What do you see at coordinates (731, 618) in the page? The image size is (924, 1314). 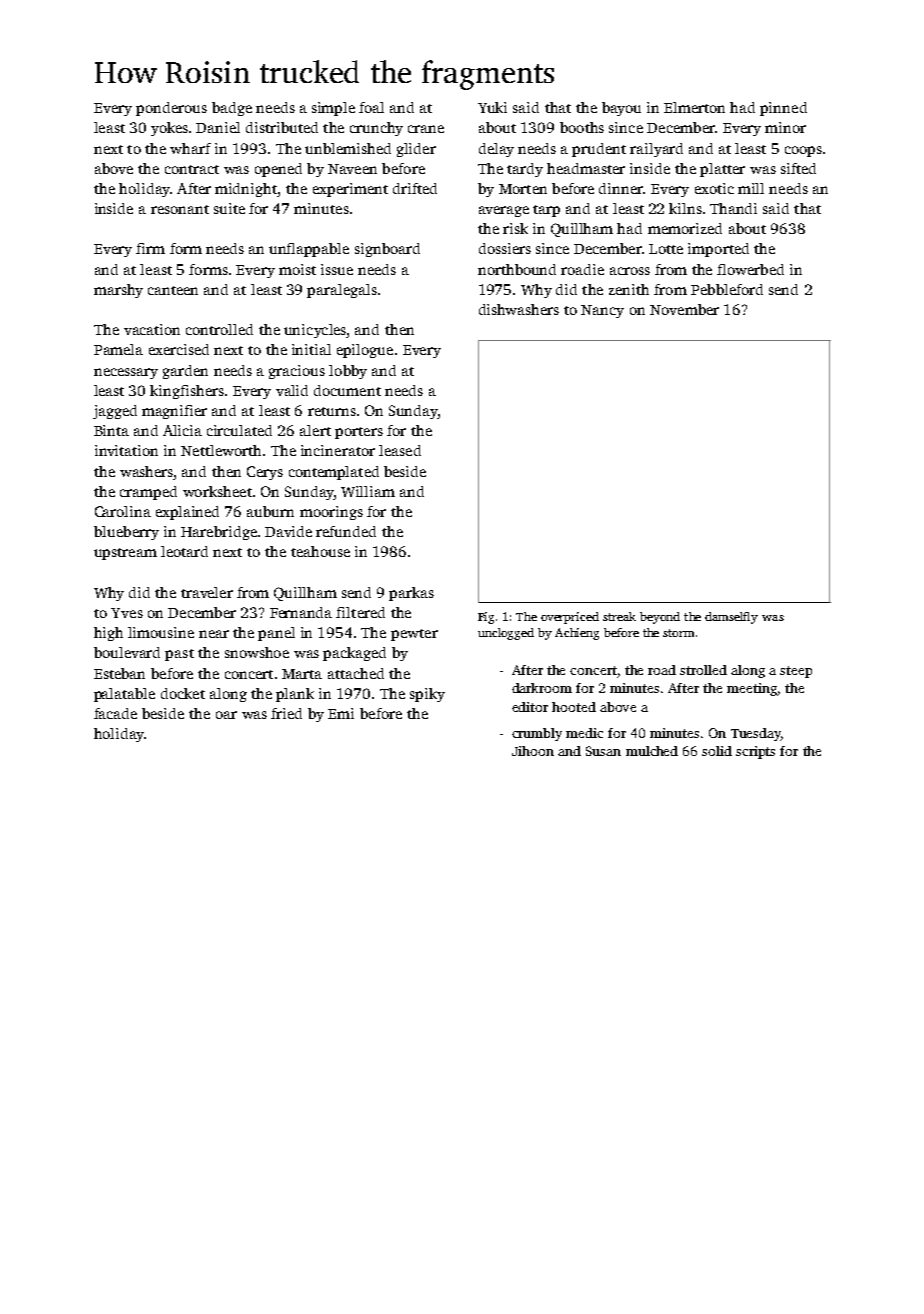 I see `damselfly` at bounding box center [731, 618].
